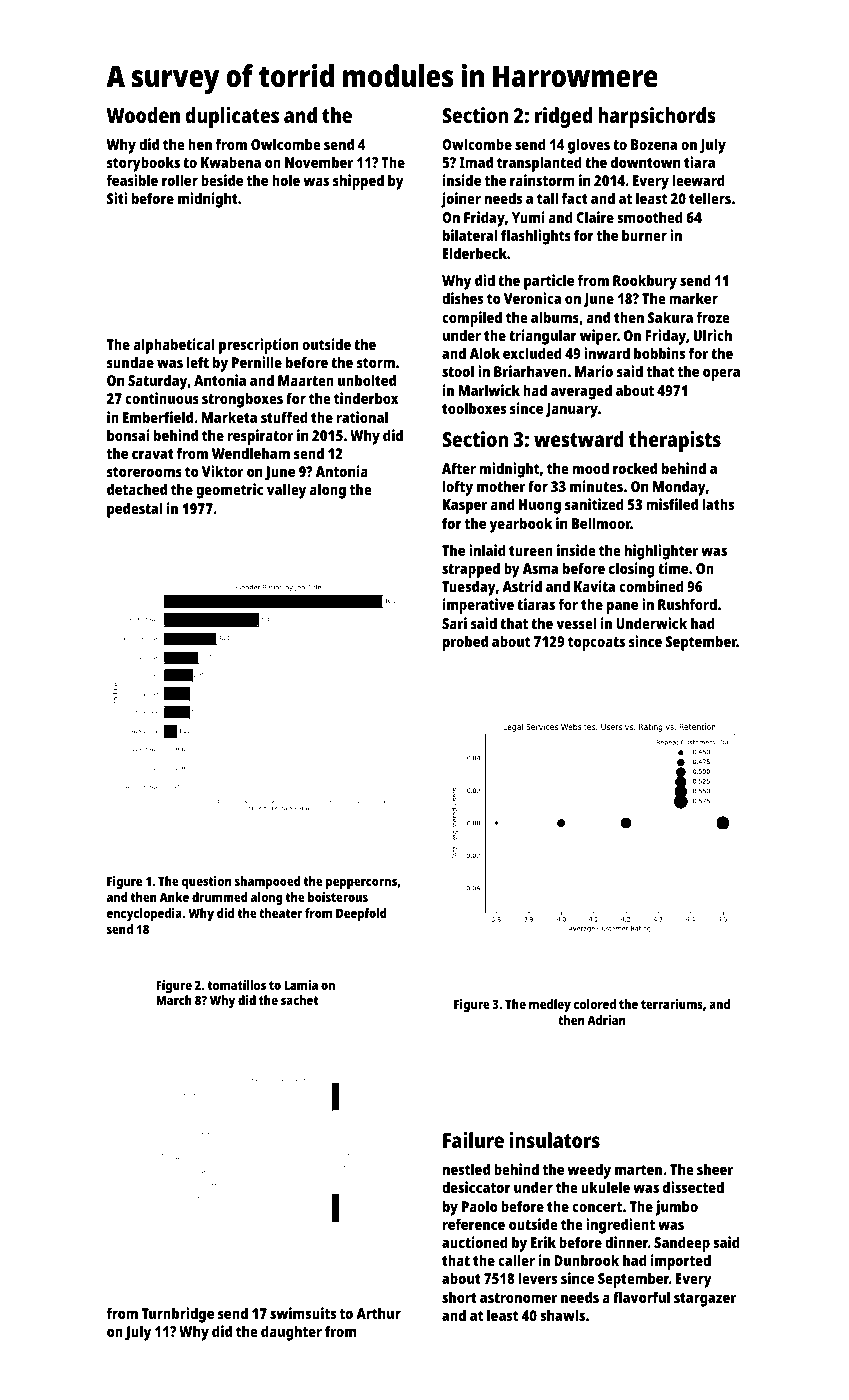 This screenshot has height=1400, width=849. Describe the element at coordinates (641, 1297) in the screenshot. I see `flavorful` at that location.
